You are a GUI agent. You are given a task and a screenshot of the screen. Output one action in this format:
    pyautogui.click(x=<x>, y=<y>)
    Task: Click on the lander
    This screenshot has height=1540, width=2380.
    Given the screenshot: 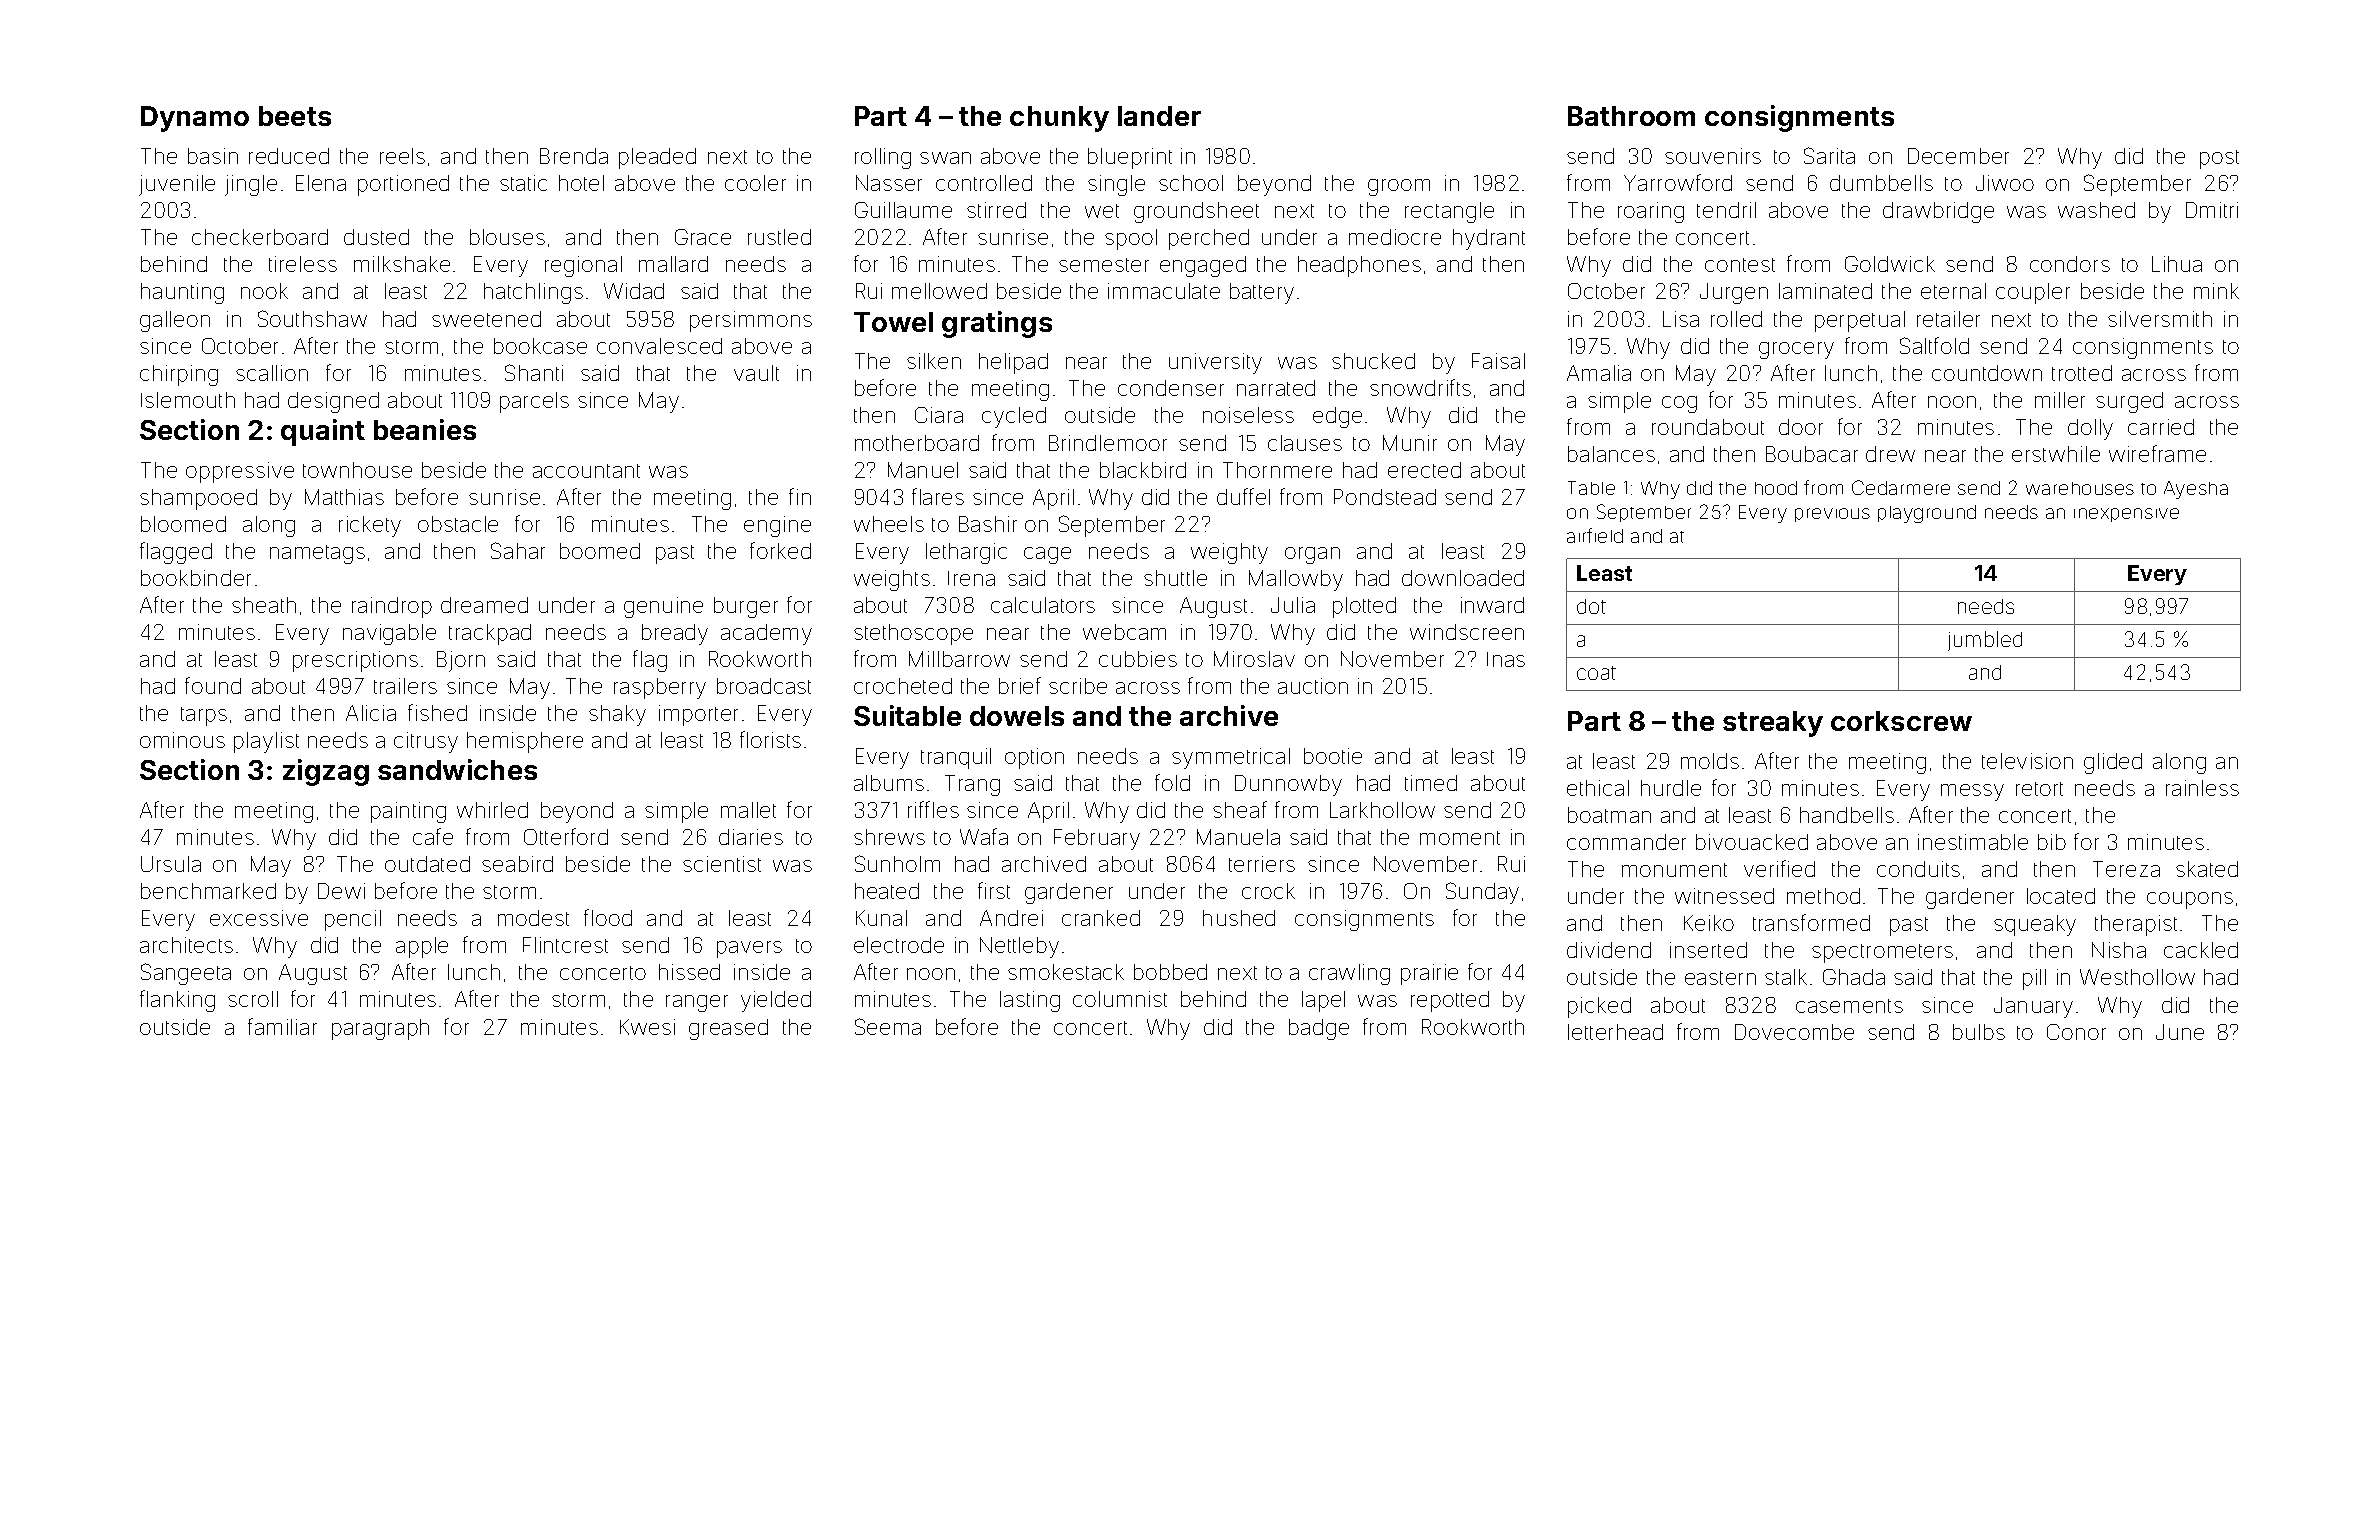 What is the action you would take?
    pyautogui.click(x=1159, y=116)
